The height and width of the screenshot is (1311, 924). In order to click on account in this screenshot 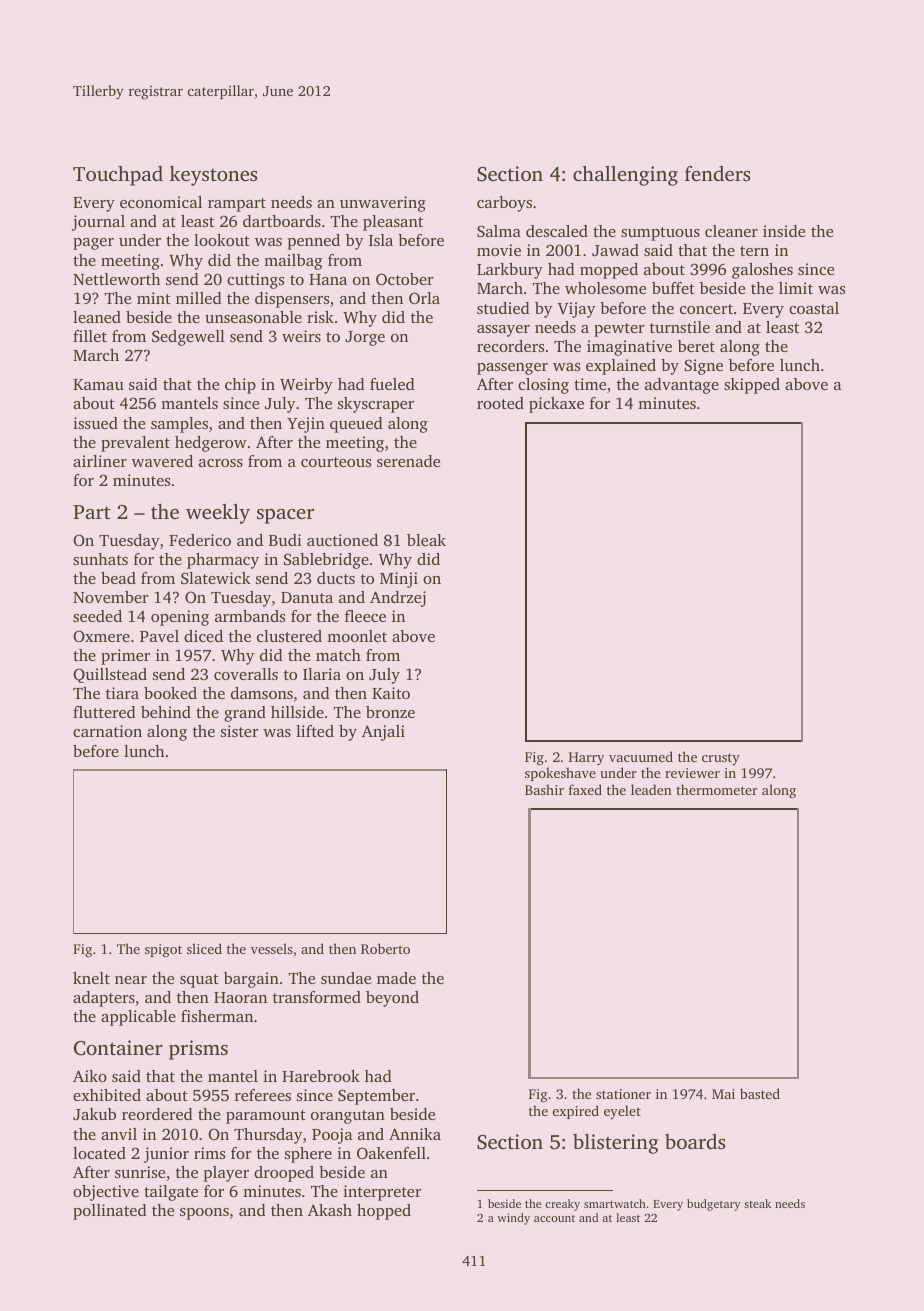, I will do `click(554, 1218)`.
